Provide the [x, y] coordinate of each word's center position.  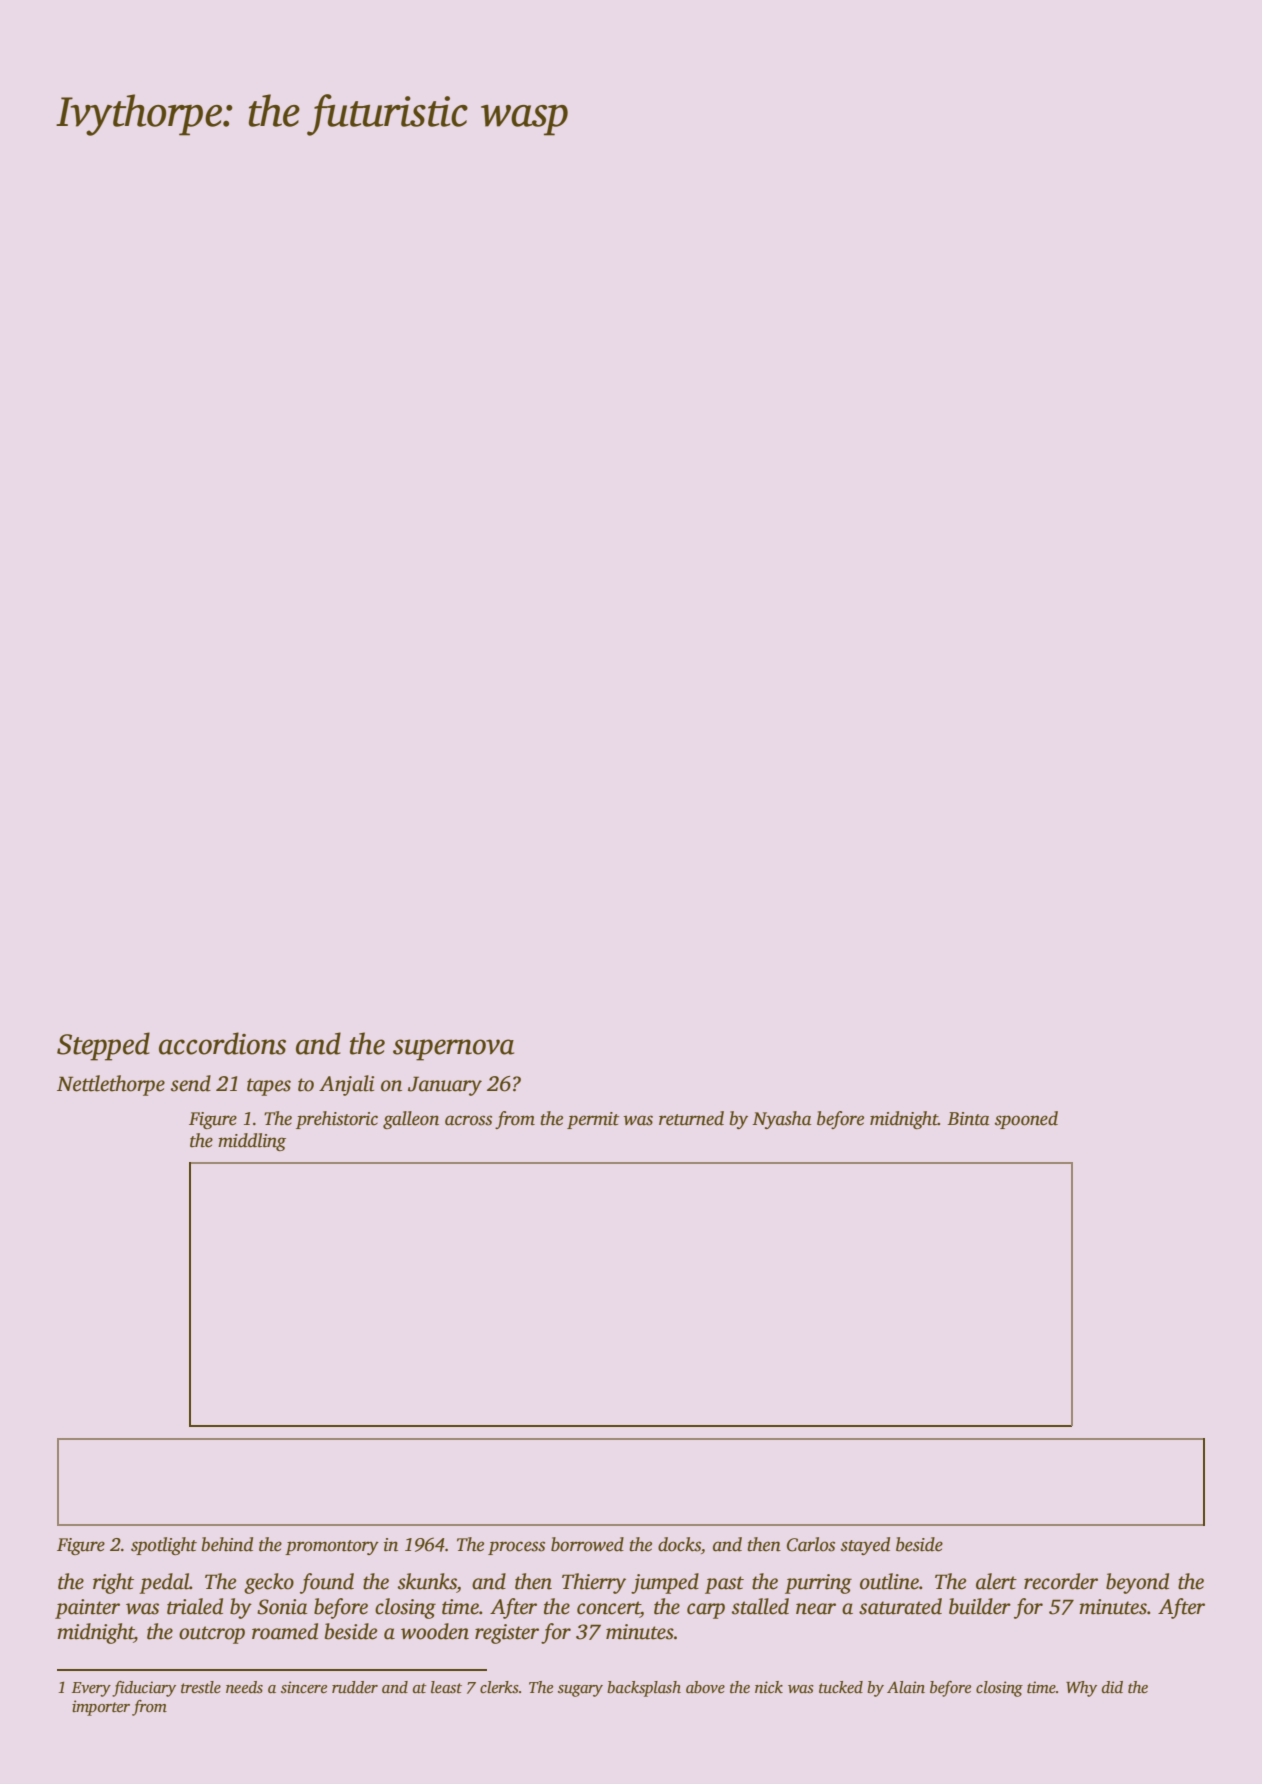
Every [91, 1689]
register [507, 1634]
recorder [1061, 1581]
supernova [453, 1050]
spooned [1026, 1120]
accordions [222, 1043]
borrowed [587, 1544]
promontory [332, 1547]
